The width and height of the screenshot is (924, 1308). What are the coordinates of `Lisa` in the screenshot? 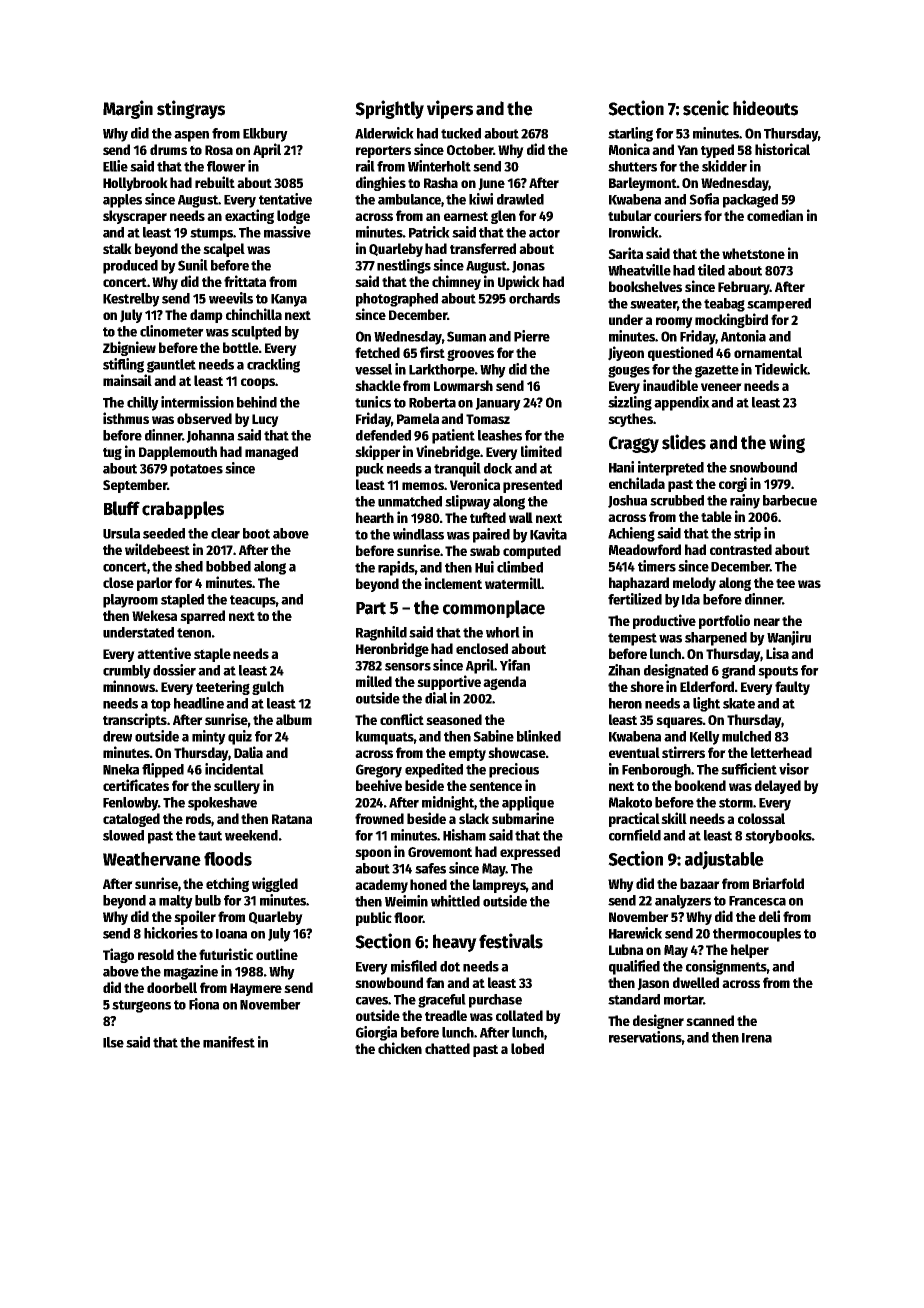 It's located at (777, 653).
